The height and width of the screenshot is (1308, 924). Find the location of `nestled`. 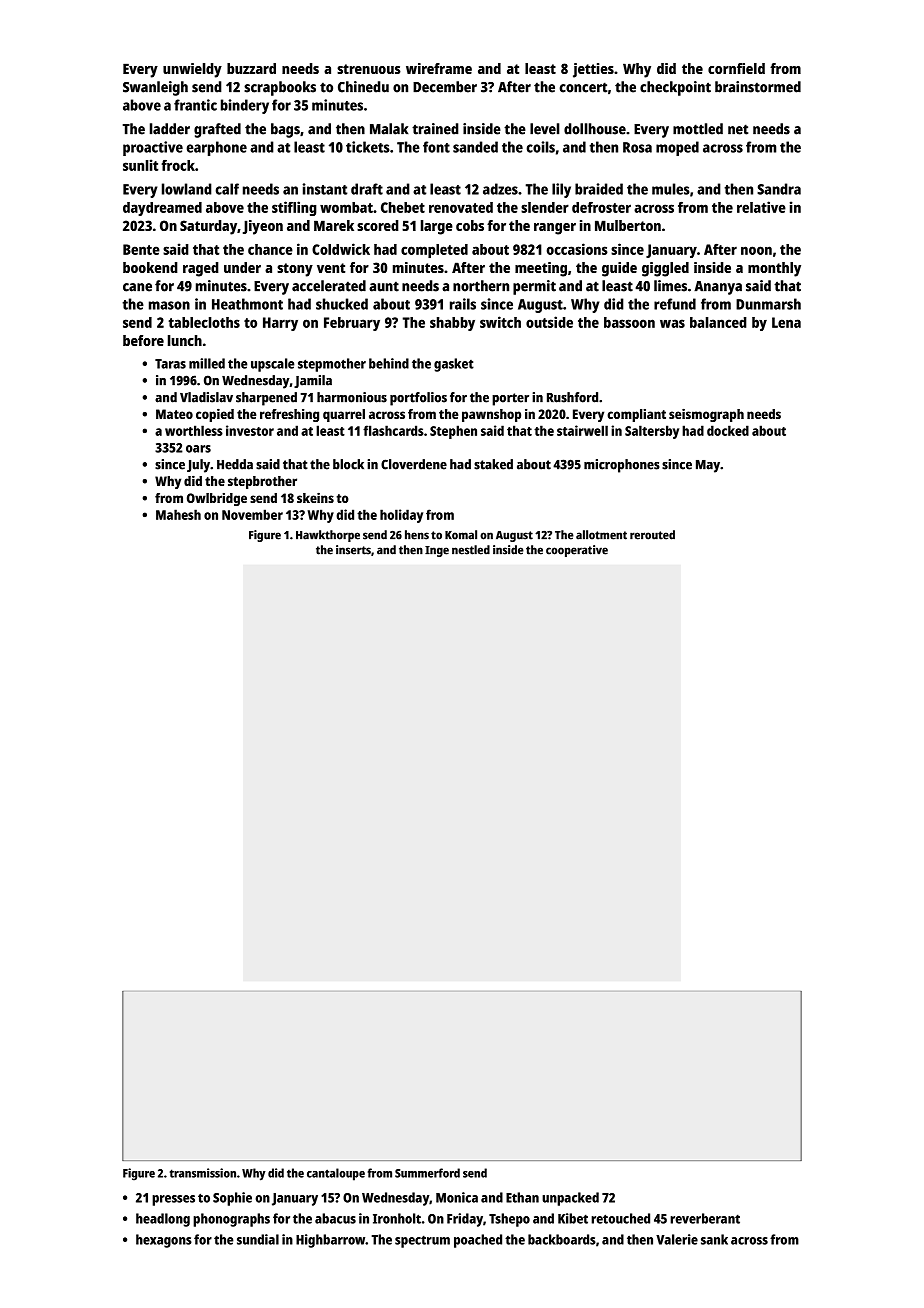

nestled is located at coordinates (471, 550).
